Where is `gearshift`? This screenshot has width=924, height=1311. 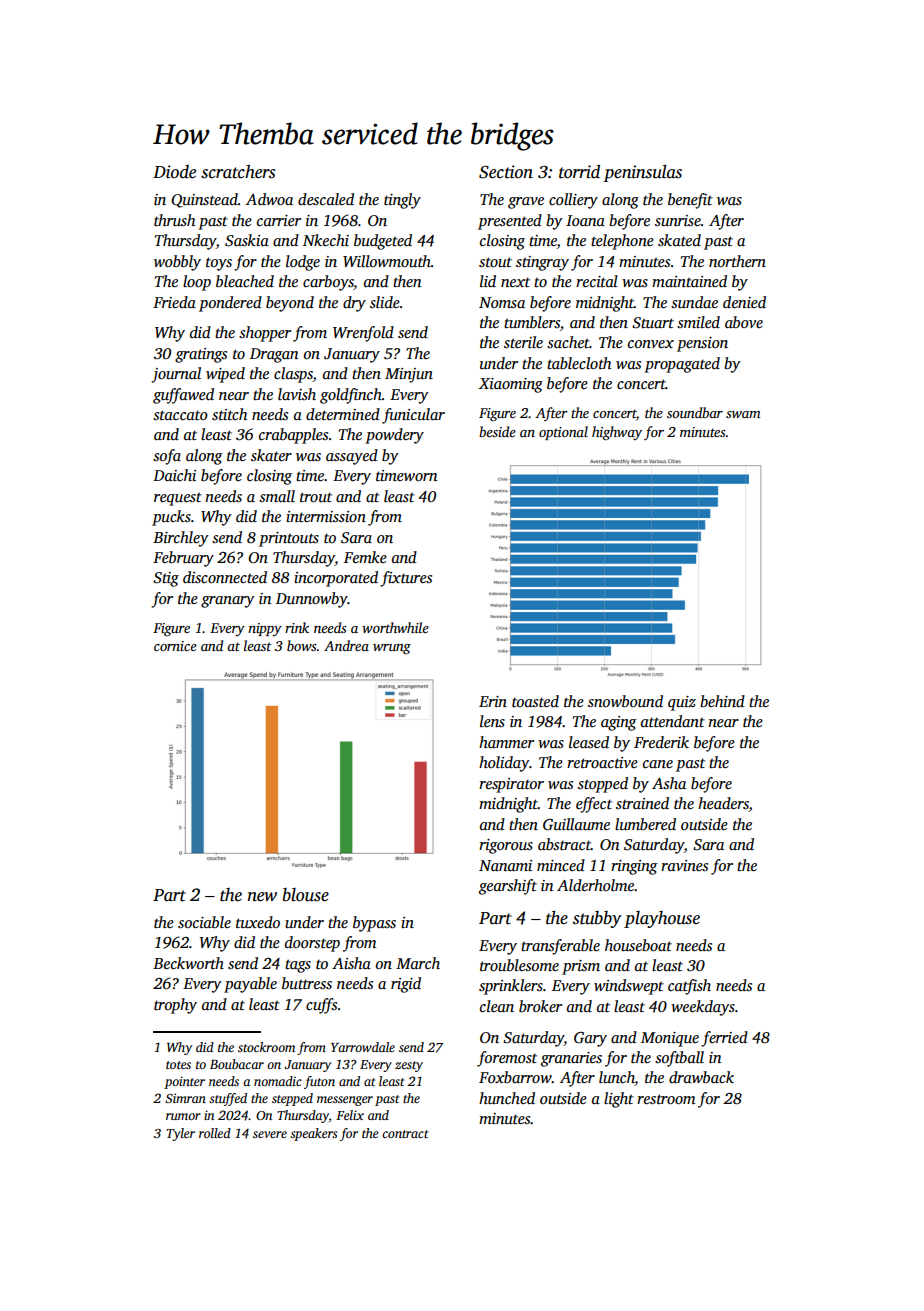
gearshift is located at coordinates (508, 887).
